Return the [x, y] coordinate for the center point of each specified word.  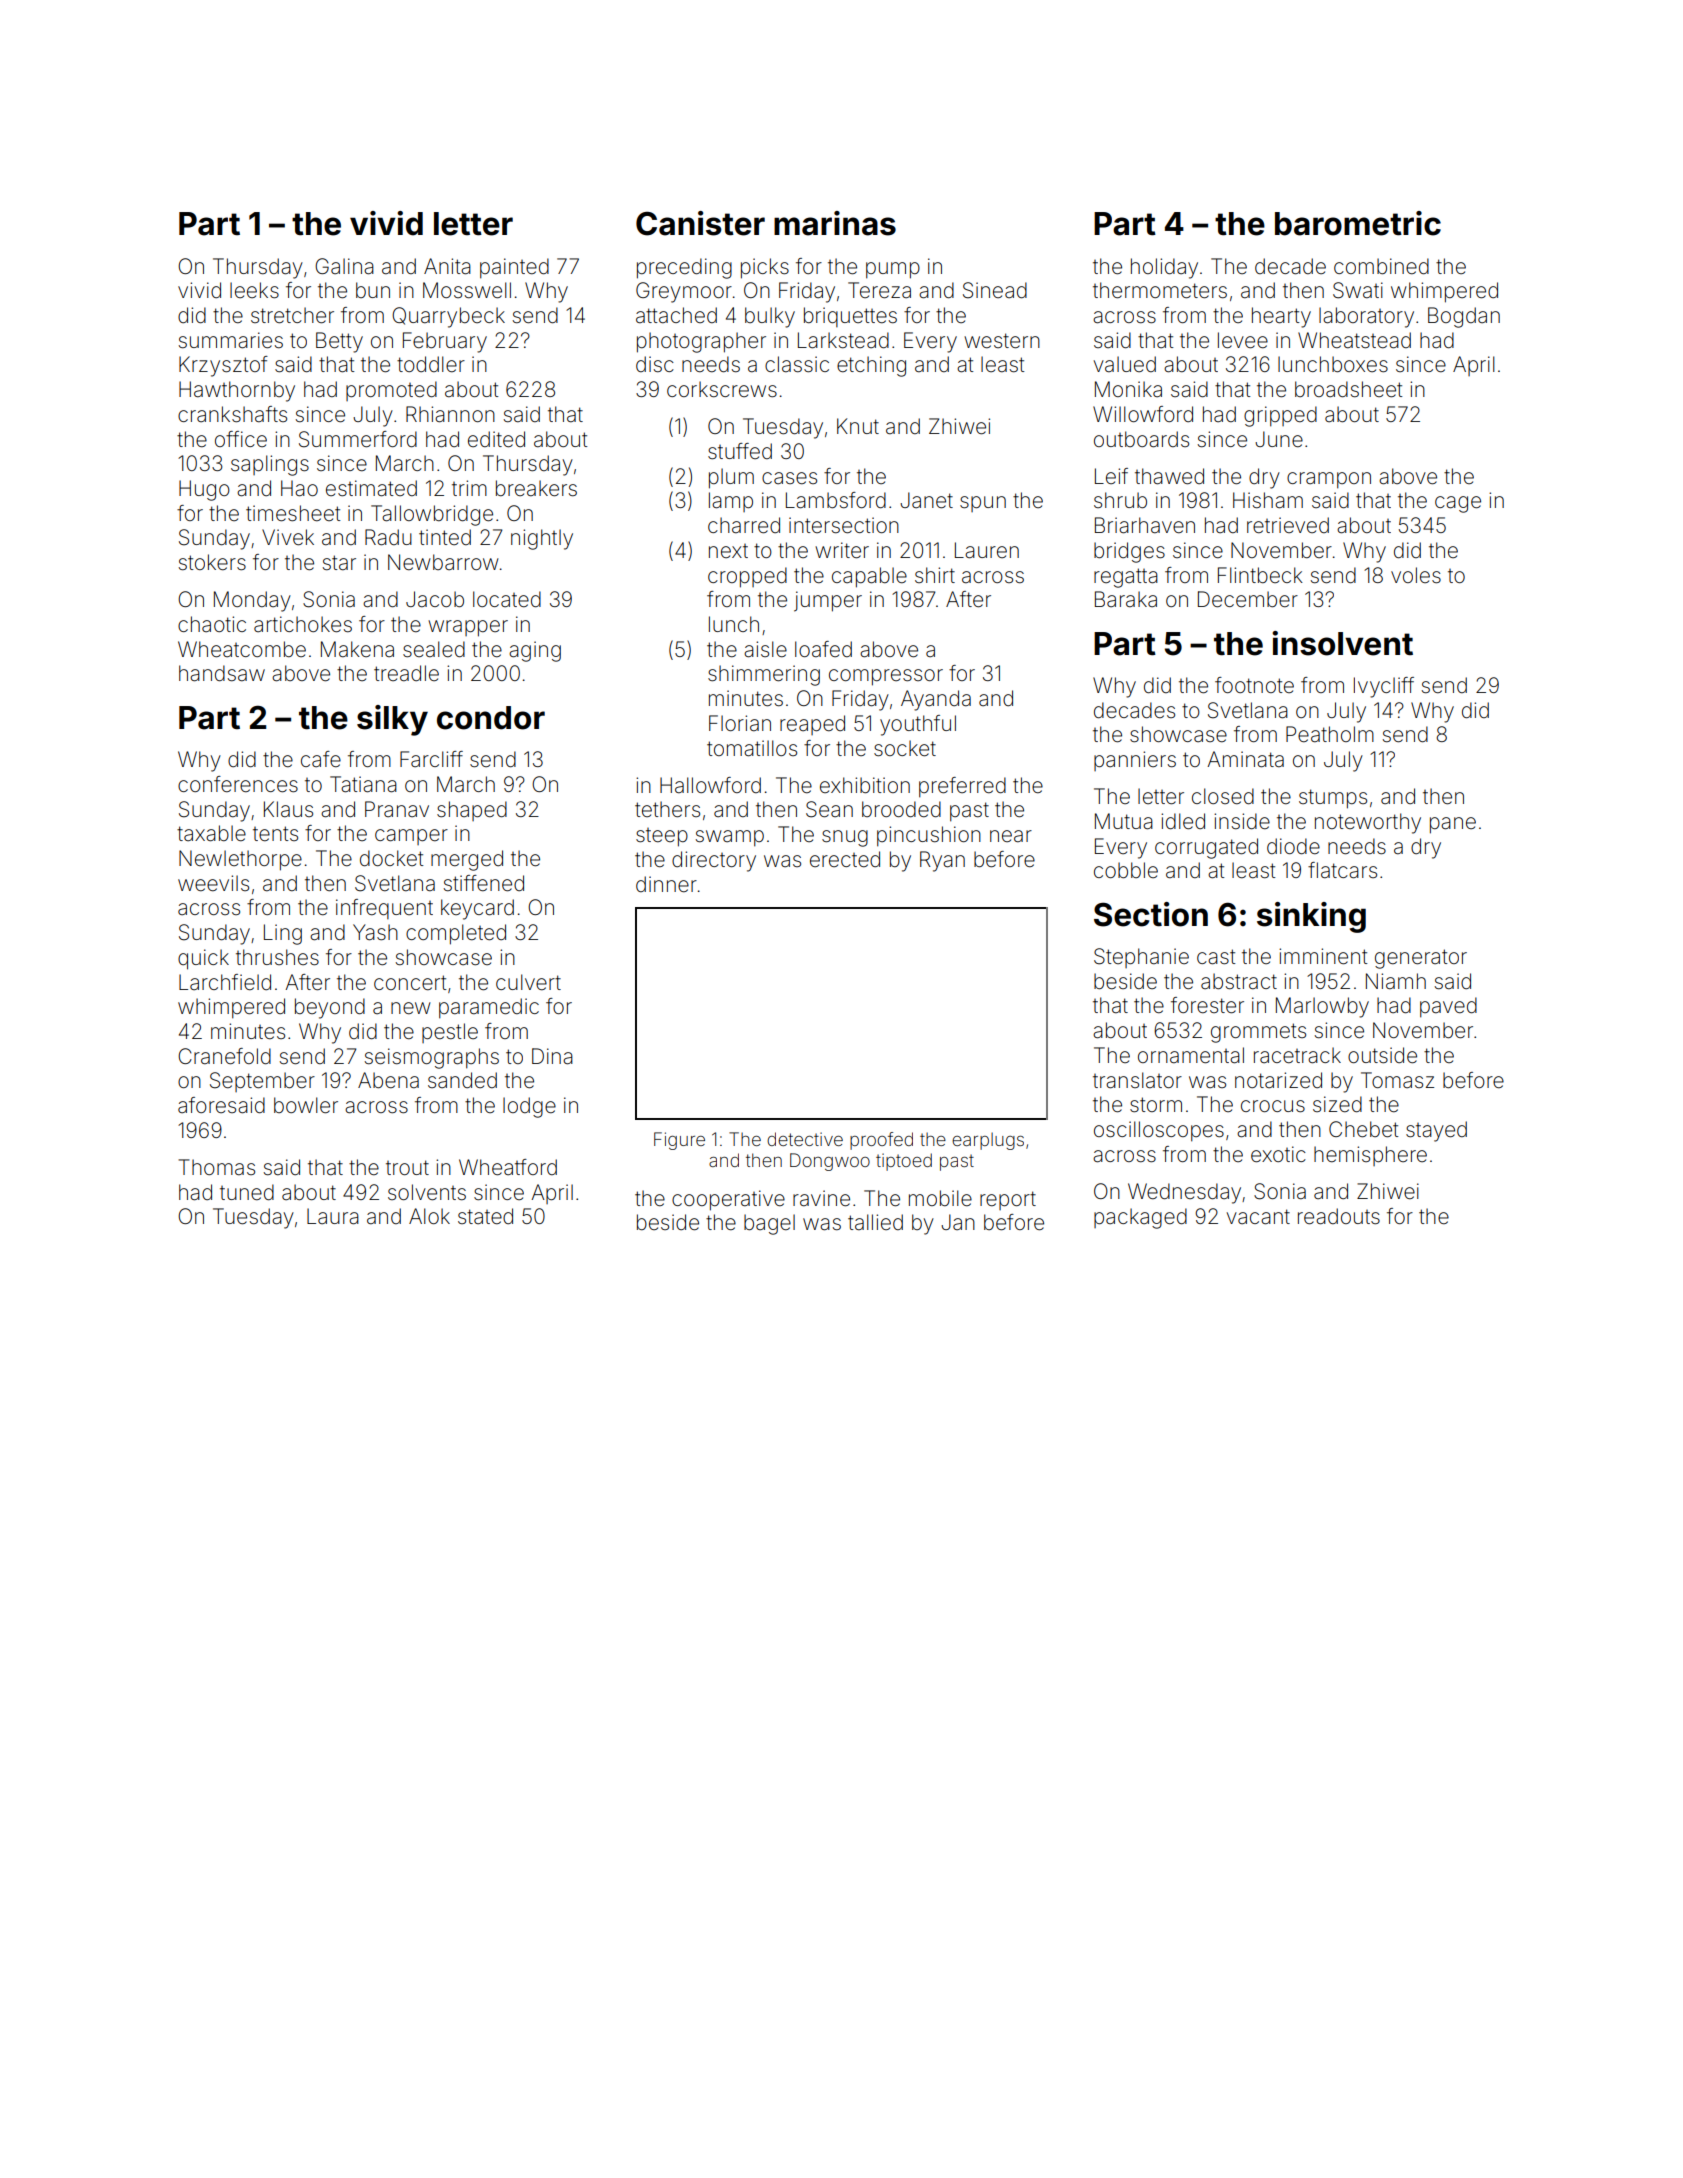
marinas [835, 223]
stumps [1333, 799]
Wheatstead [1354, 340]
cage [1458, 504]
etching [871, 366]
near [1011, 836]
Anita [447, 266]
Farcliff [431, 759]
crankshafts [232, 414]
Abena [388, 1080]
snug [845, 838]
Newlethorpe [240, 860]
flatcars [1342, 870]
